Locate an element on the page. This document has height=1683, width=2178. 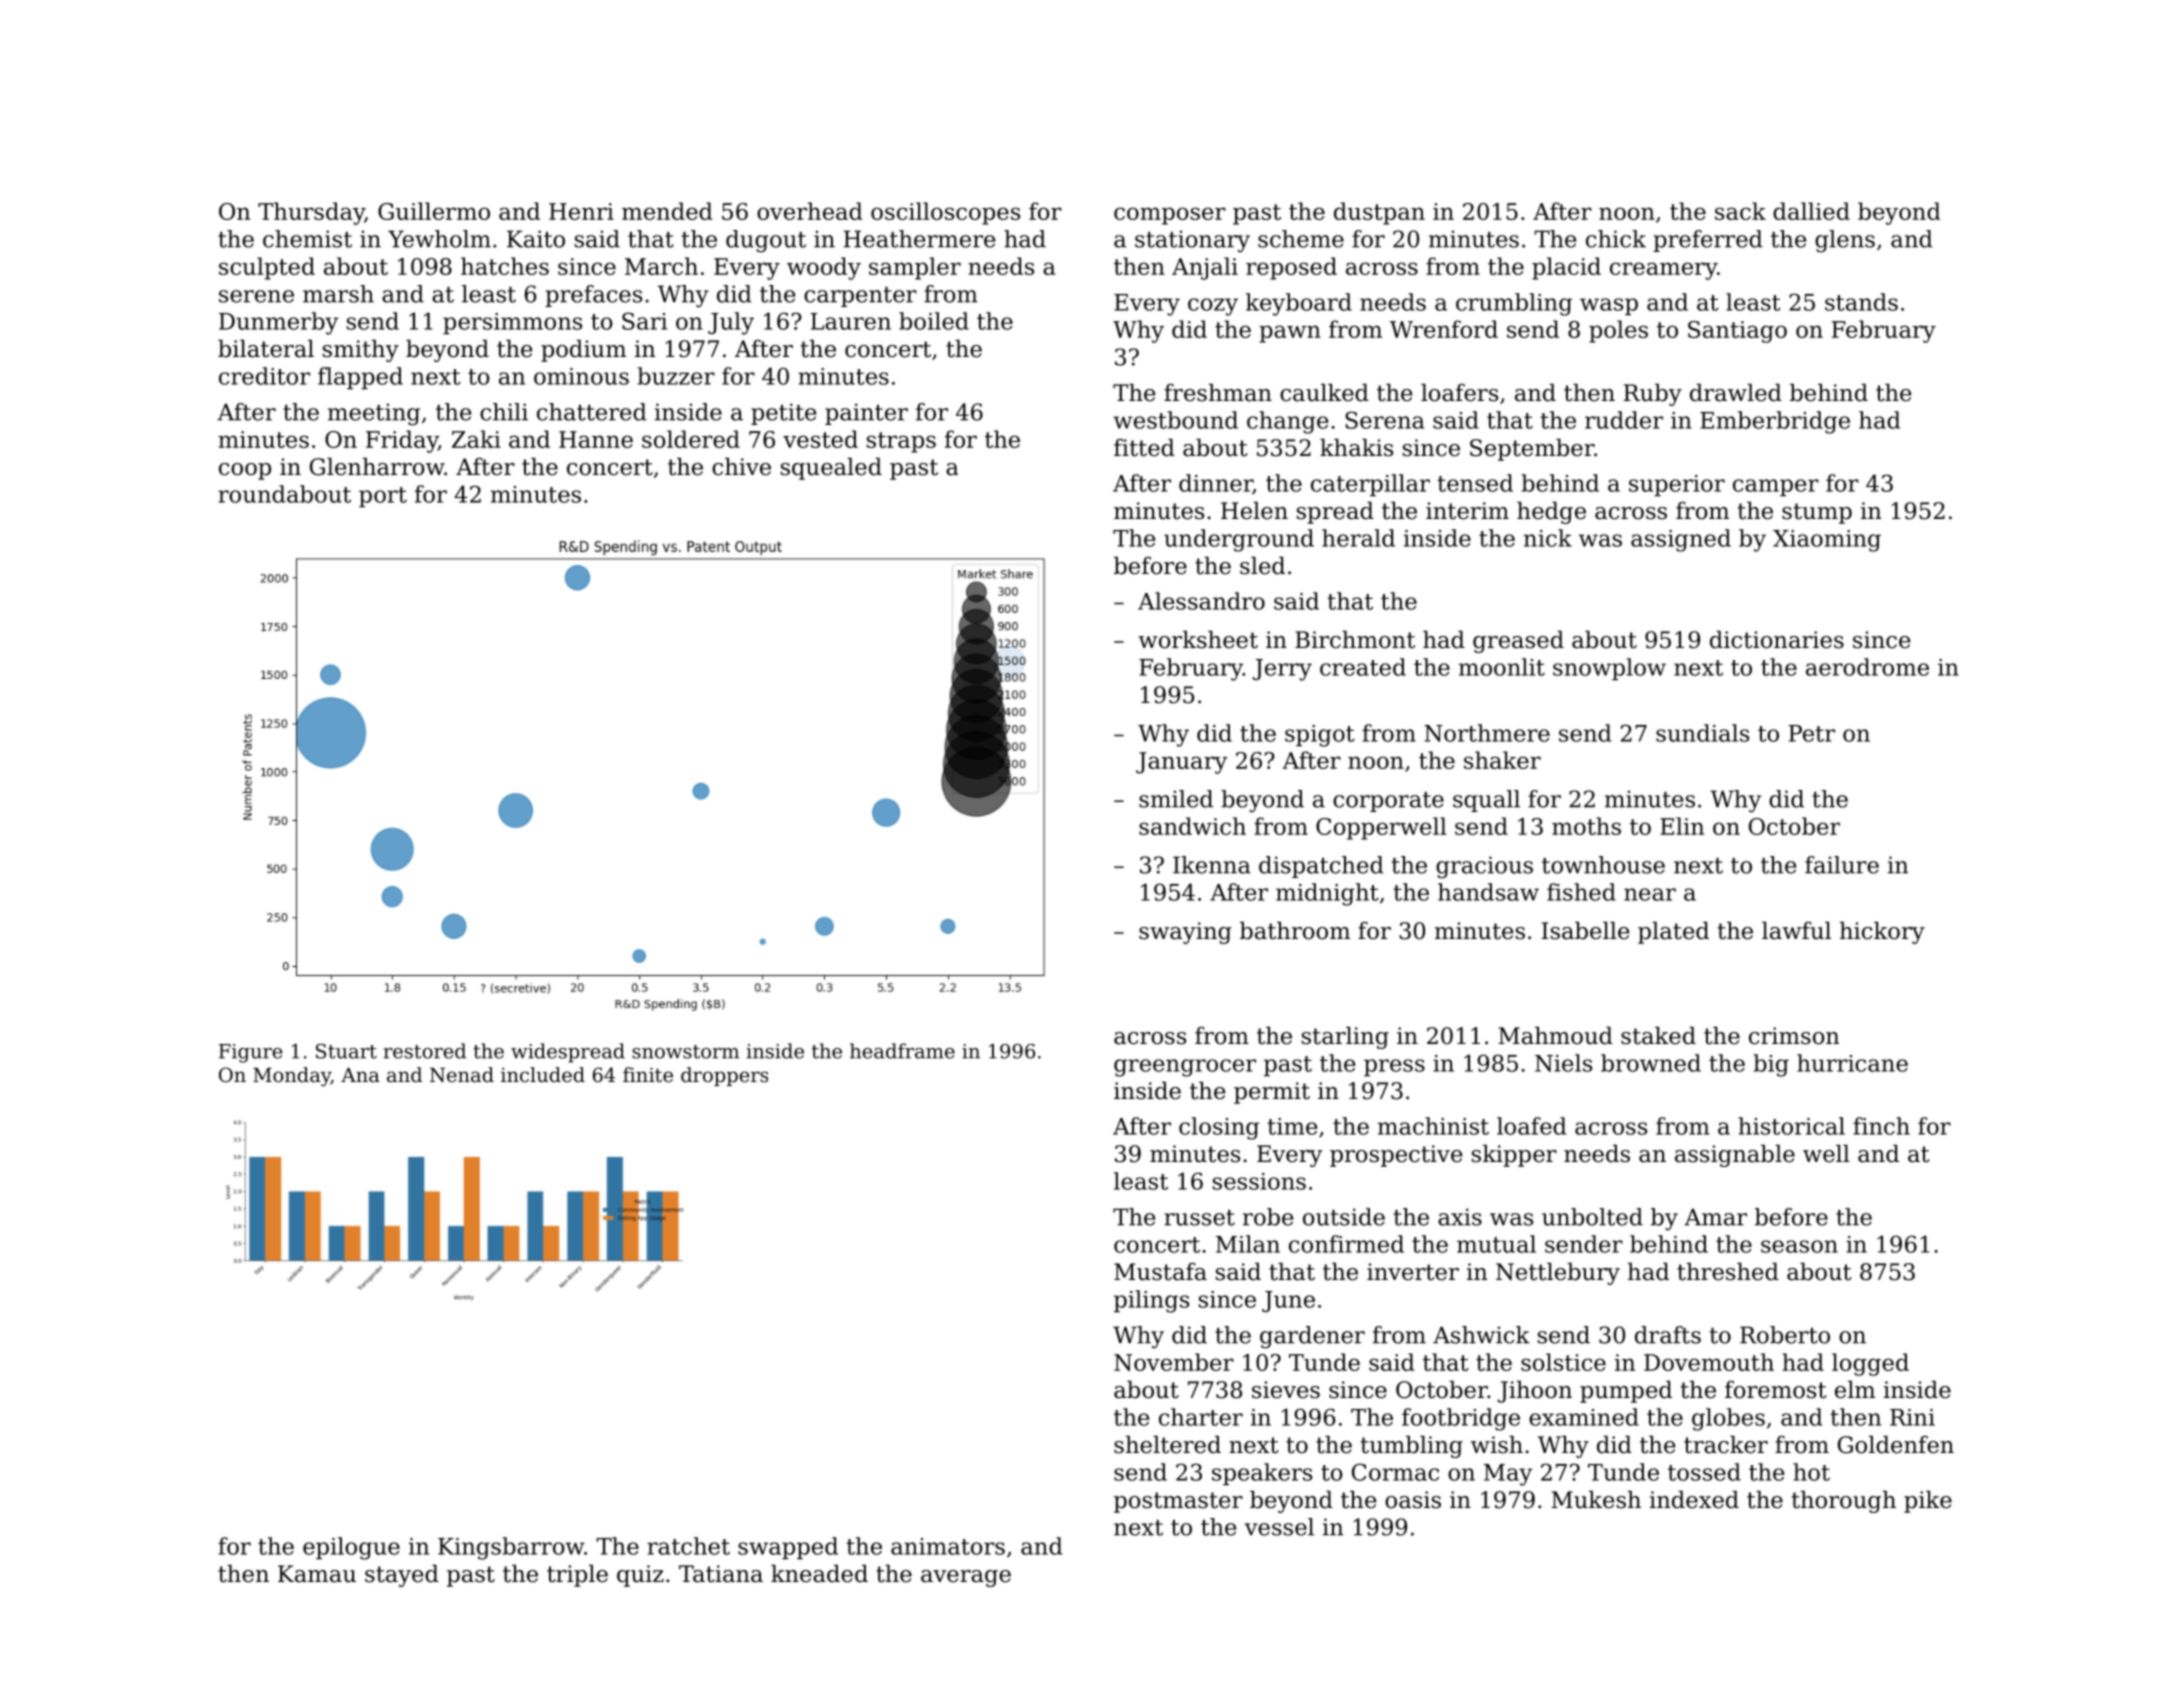
worksheet is located at coordinates (1198, 640).
